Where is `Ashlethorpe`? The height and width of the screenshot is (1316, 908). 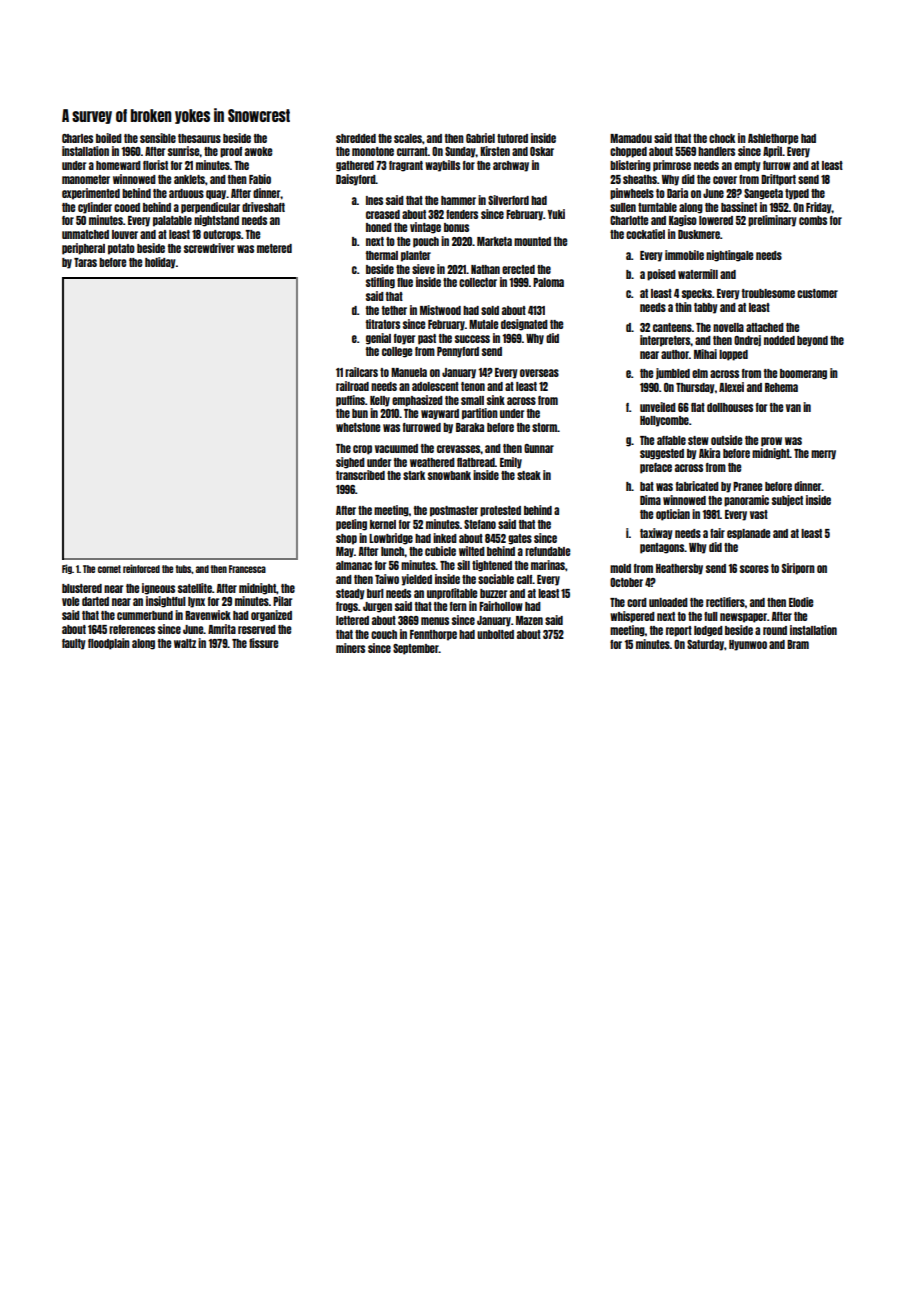 Ashlethorpe is located at coordinates (773, 139).
